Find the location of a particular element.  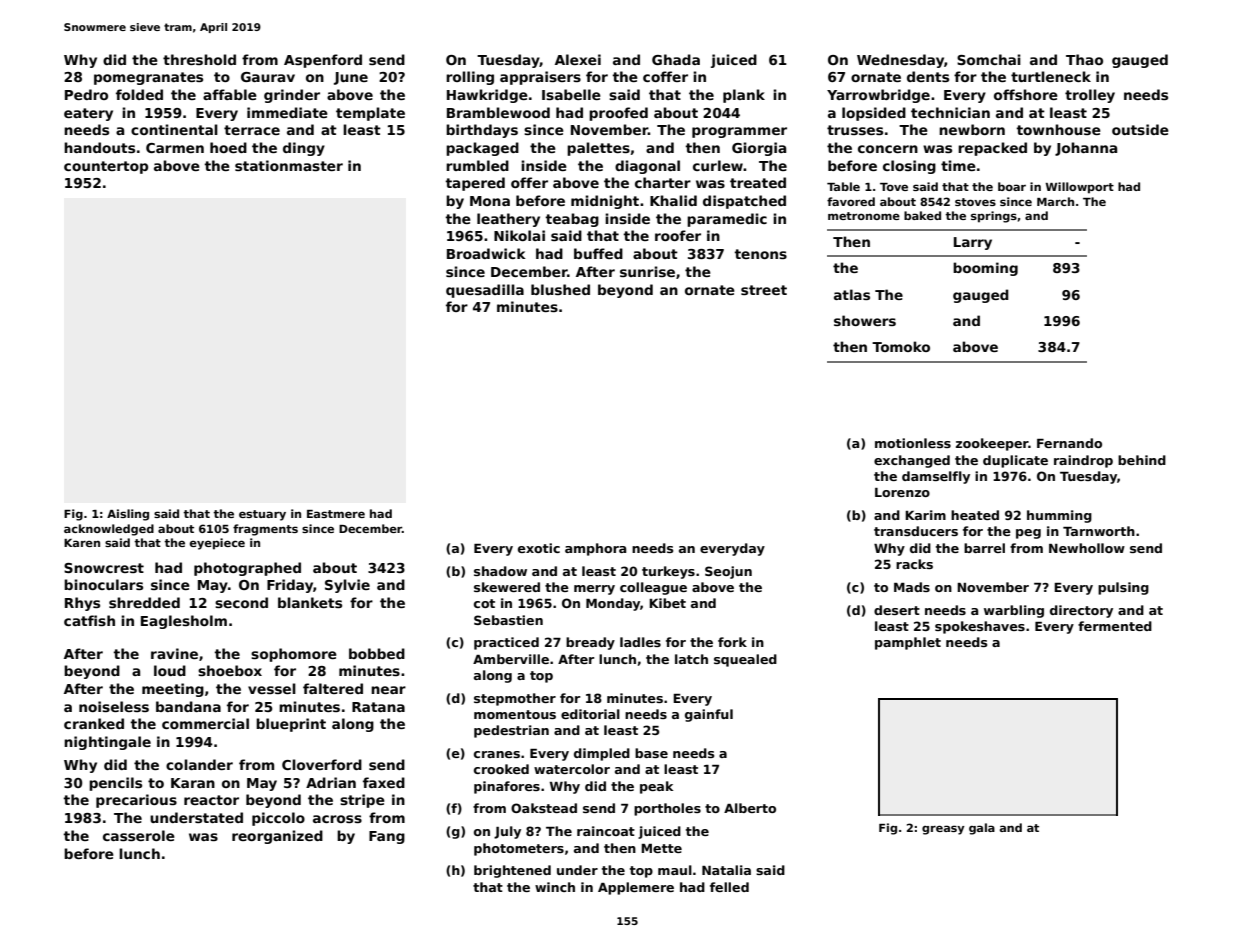

zookeeper is located at coordinates (992, 444).
